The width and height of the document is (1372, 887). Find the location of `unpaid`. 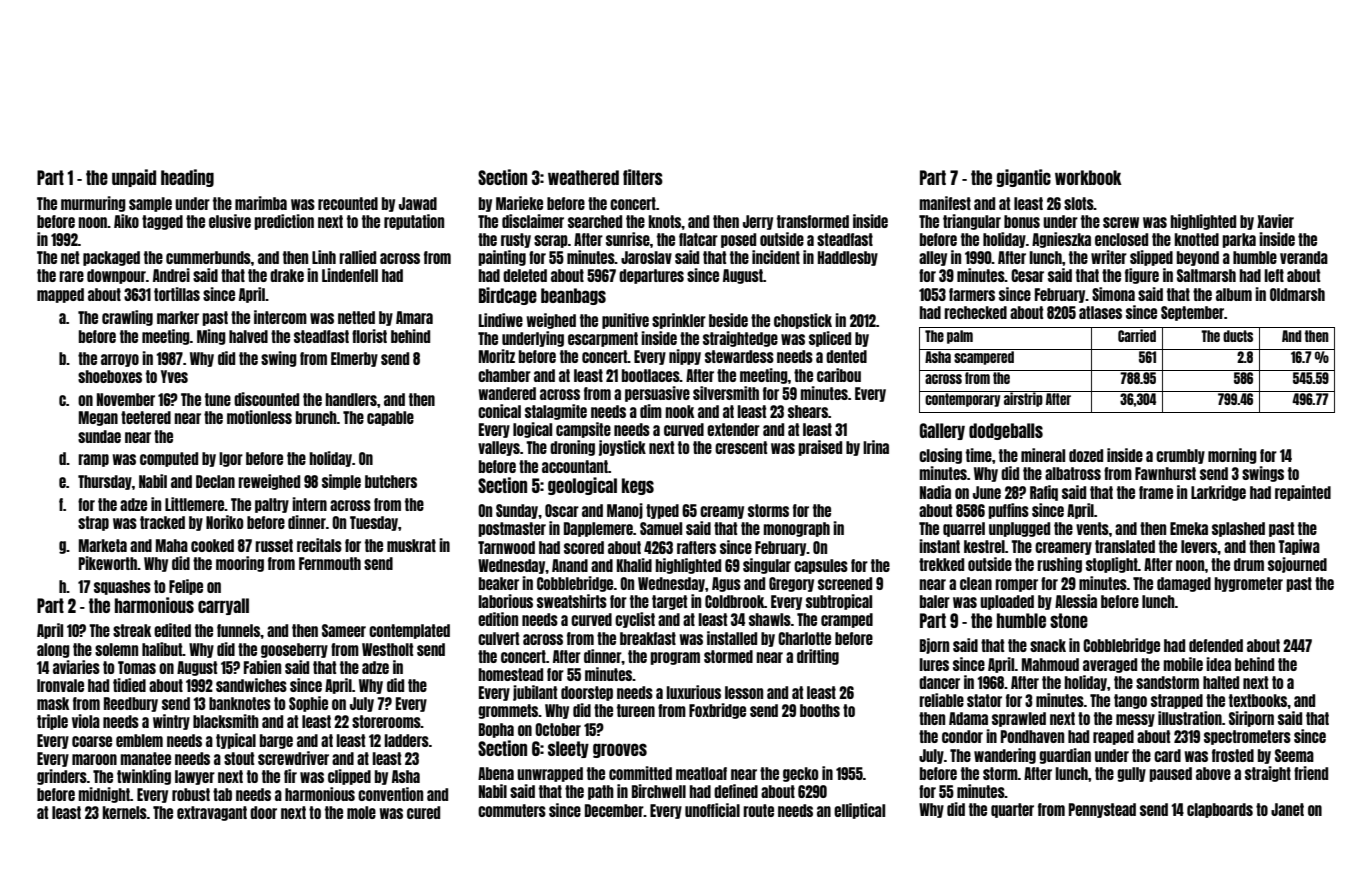

unpaid is located at coordinates (134, 178).
